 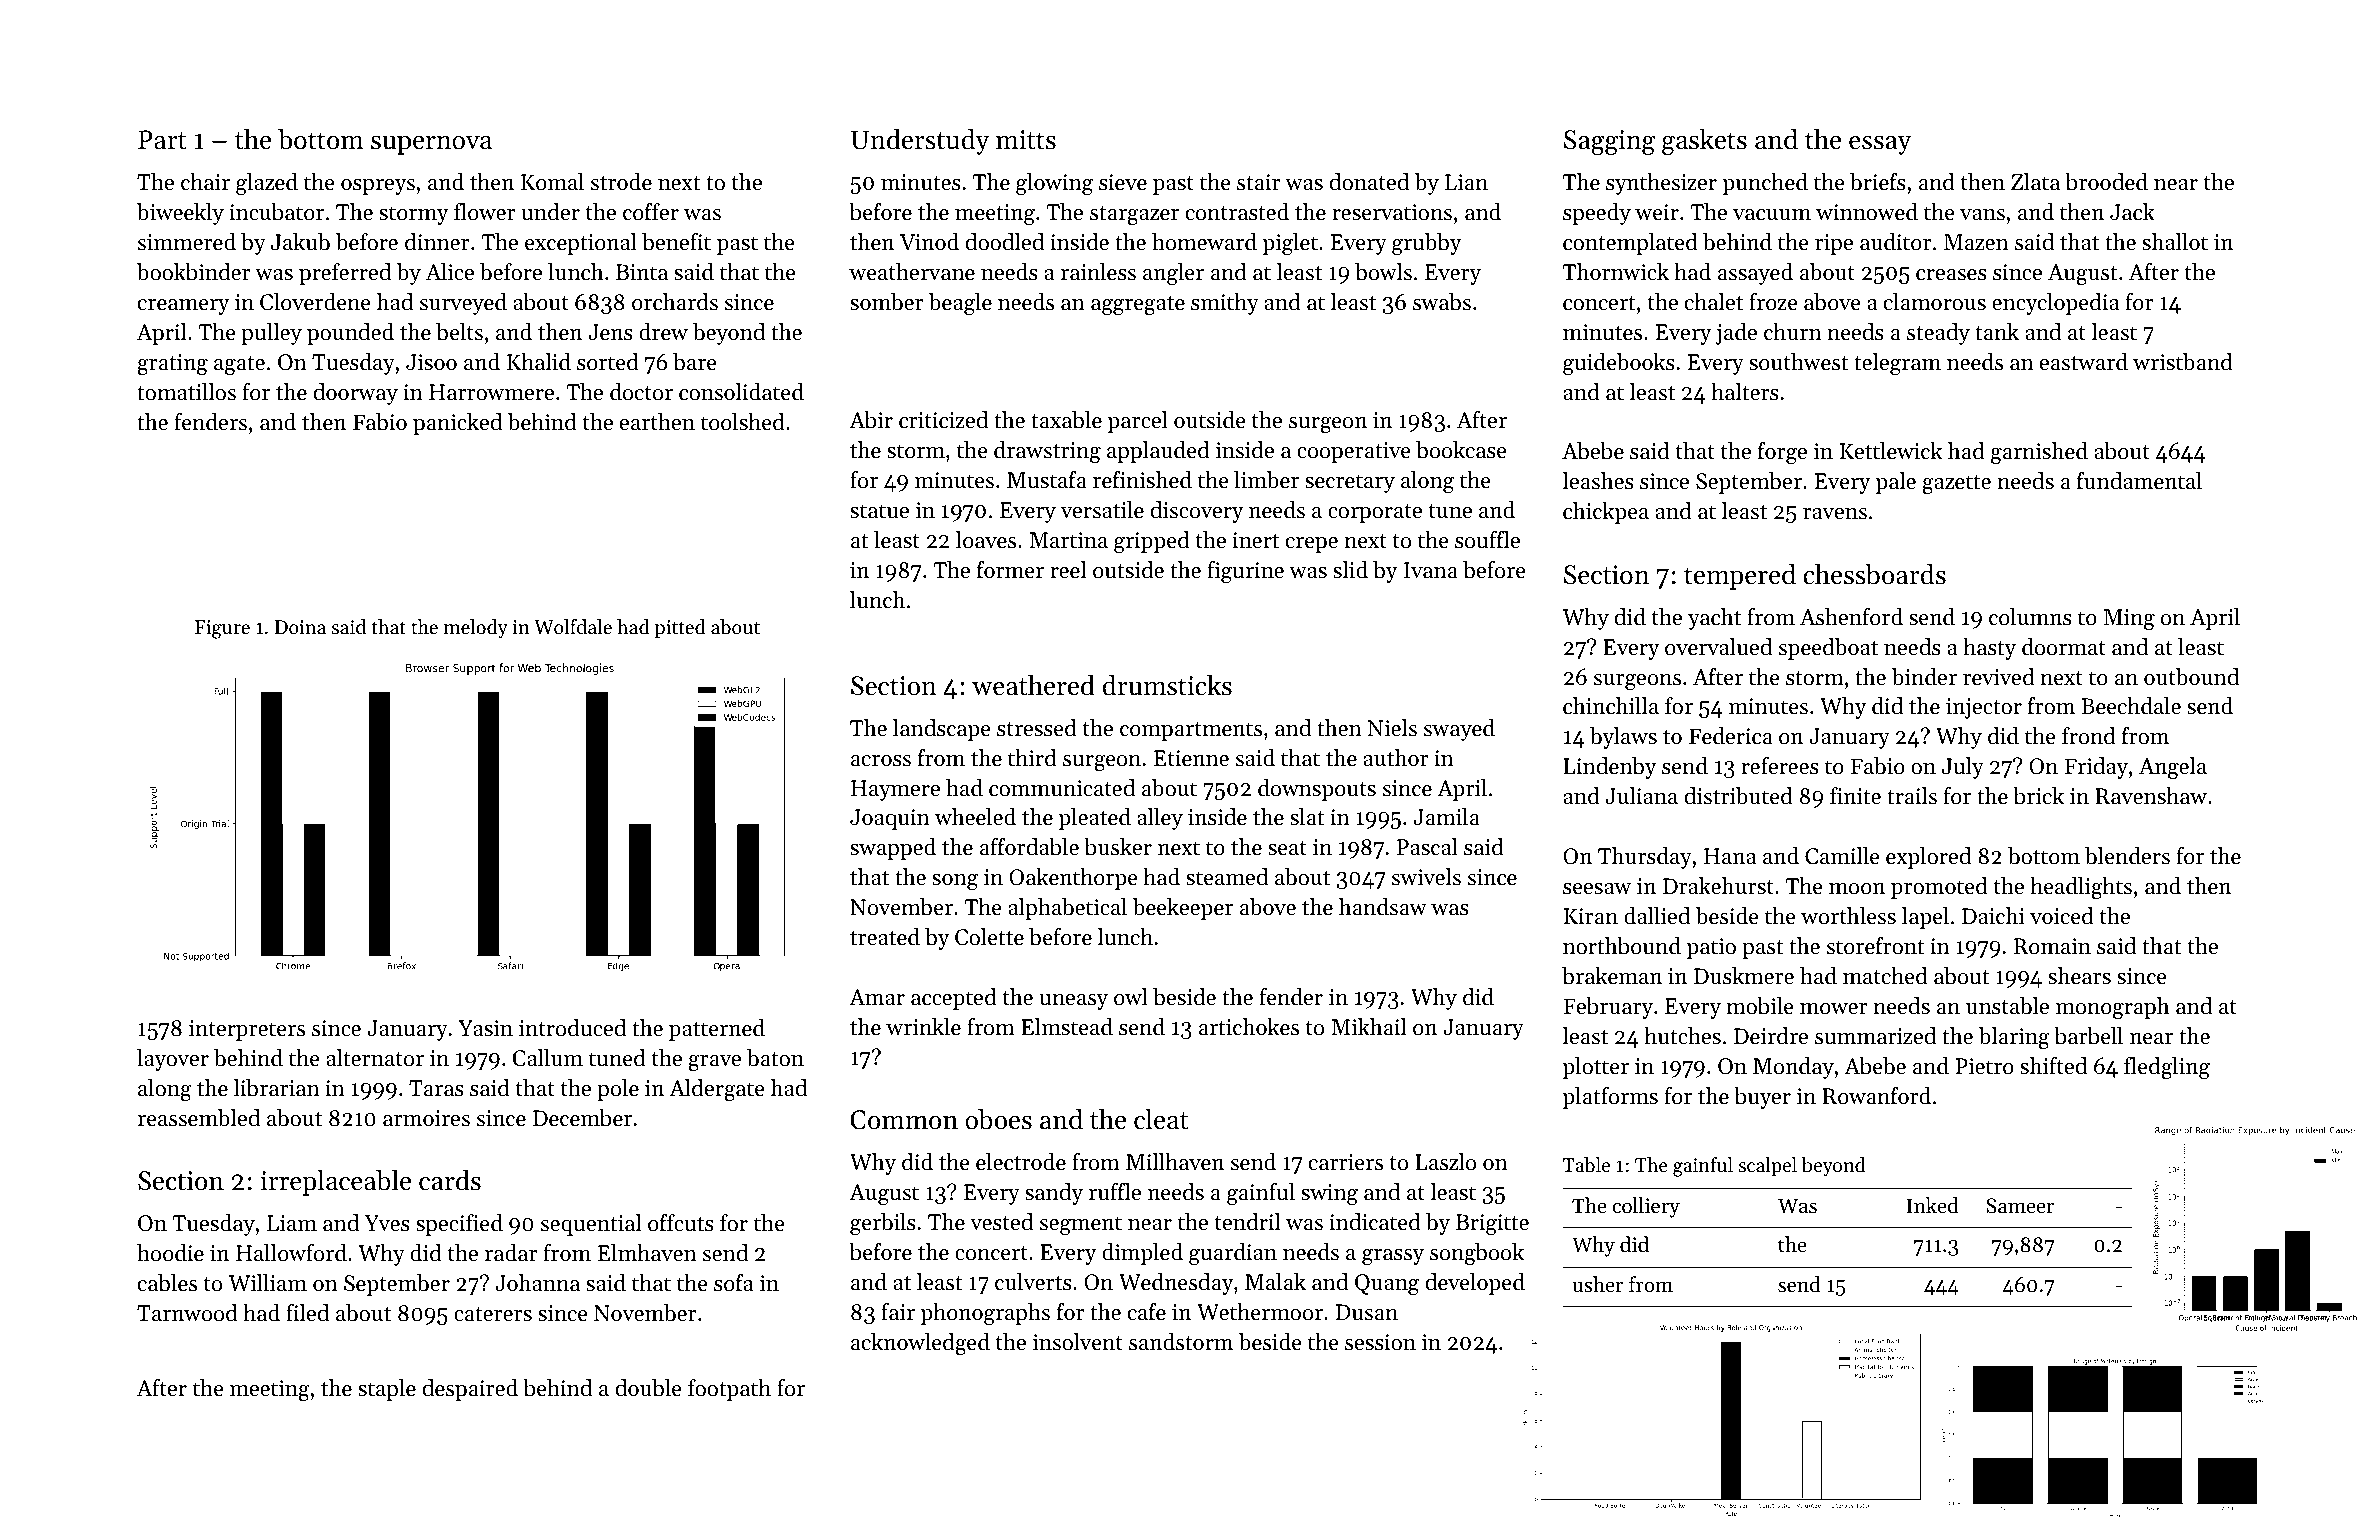 I want to click on wristband, so click(x=2183, y=362).
